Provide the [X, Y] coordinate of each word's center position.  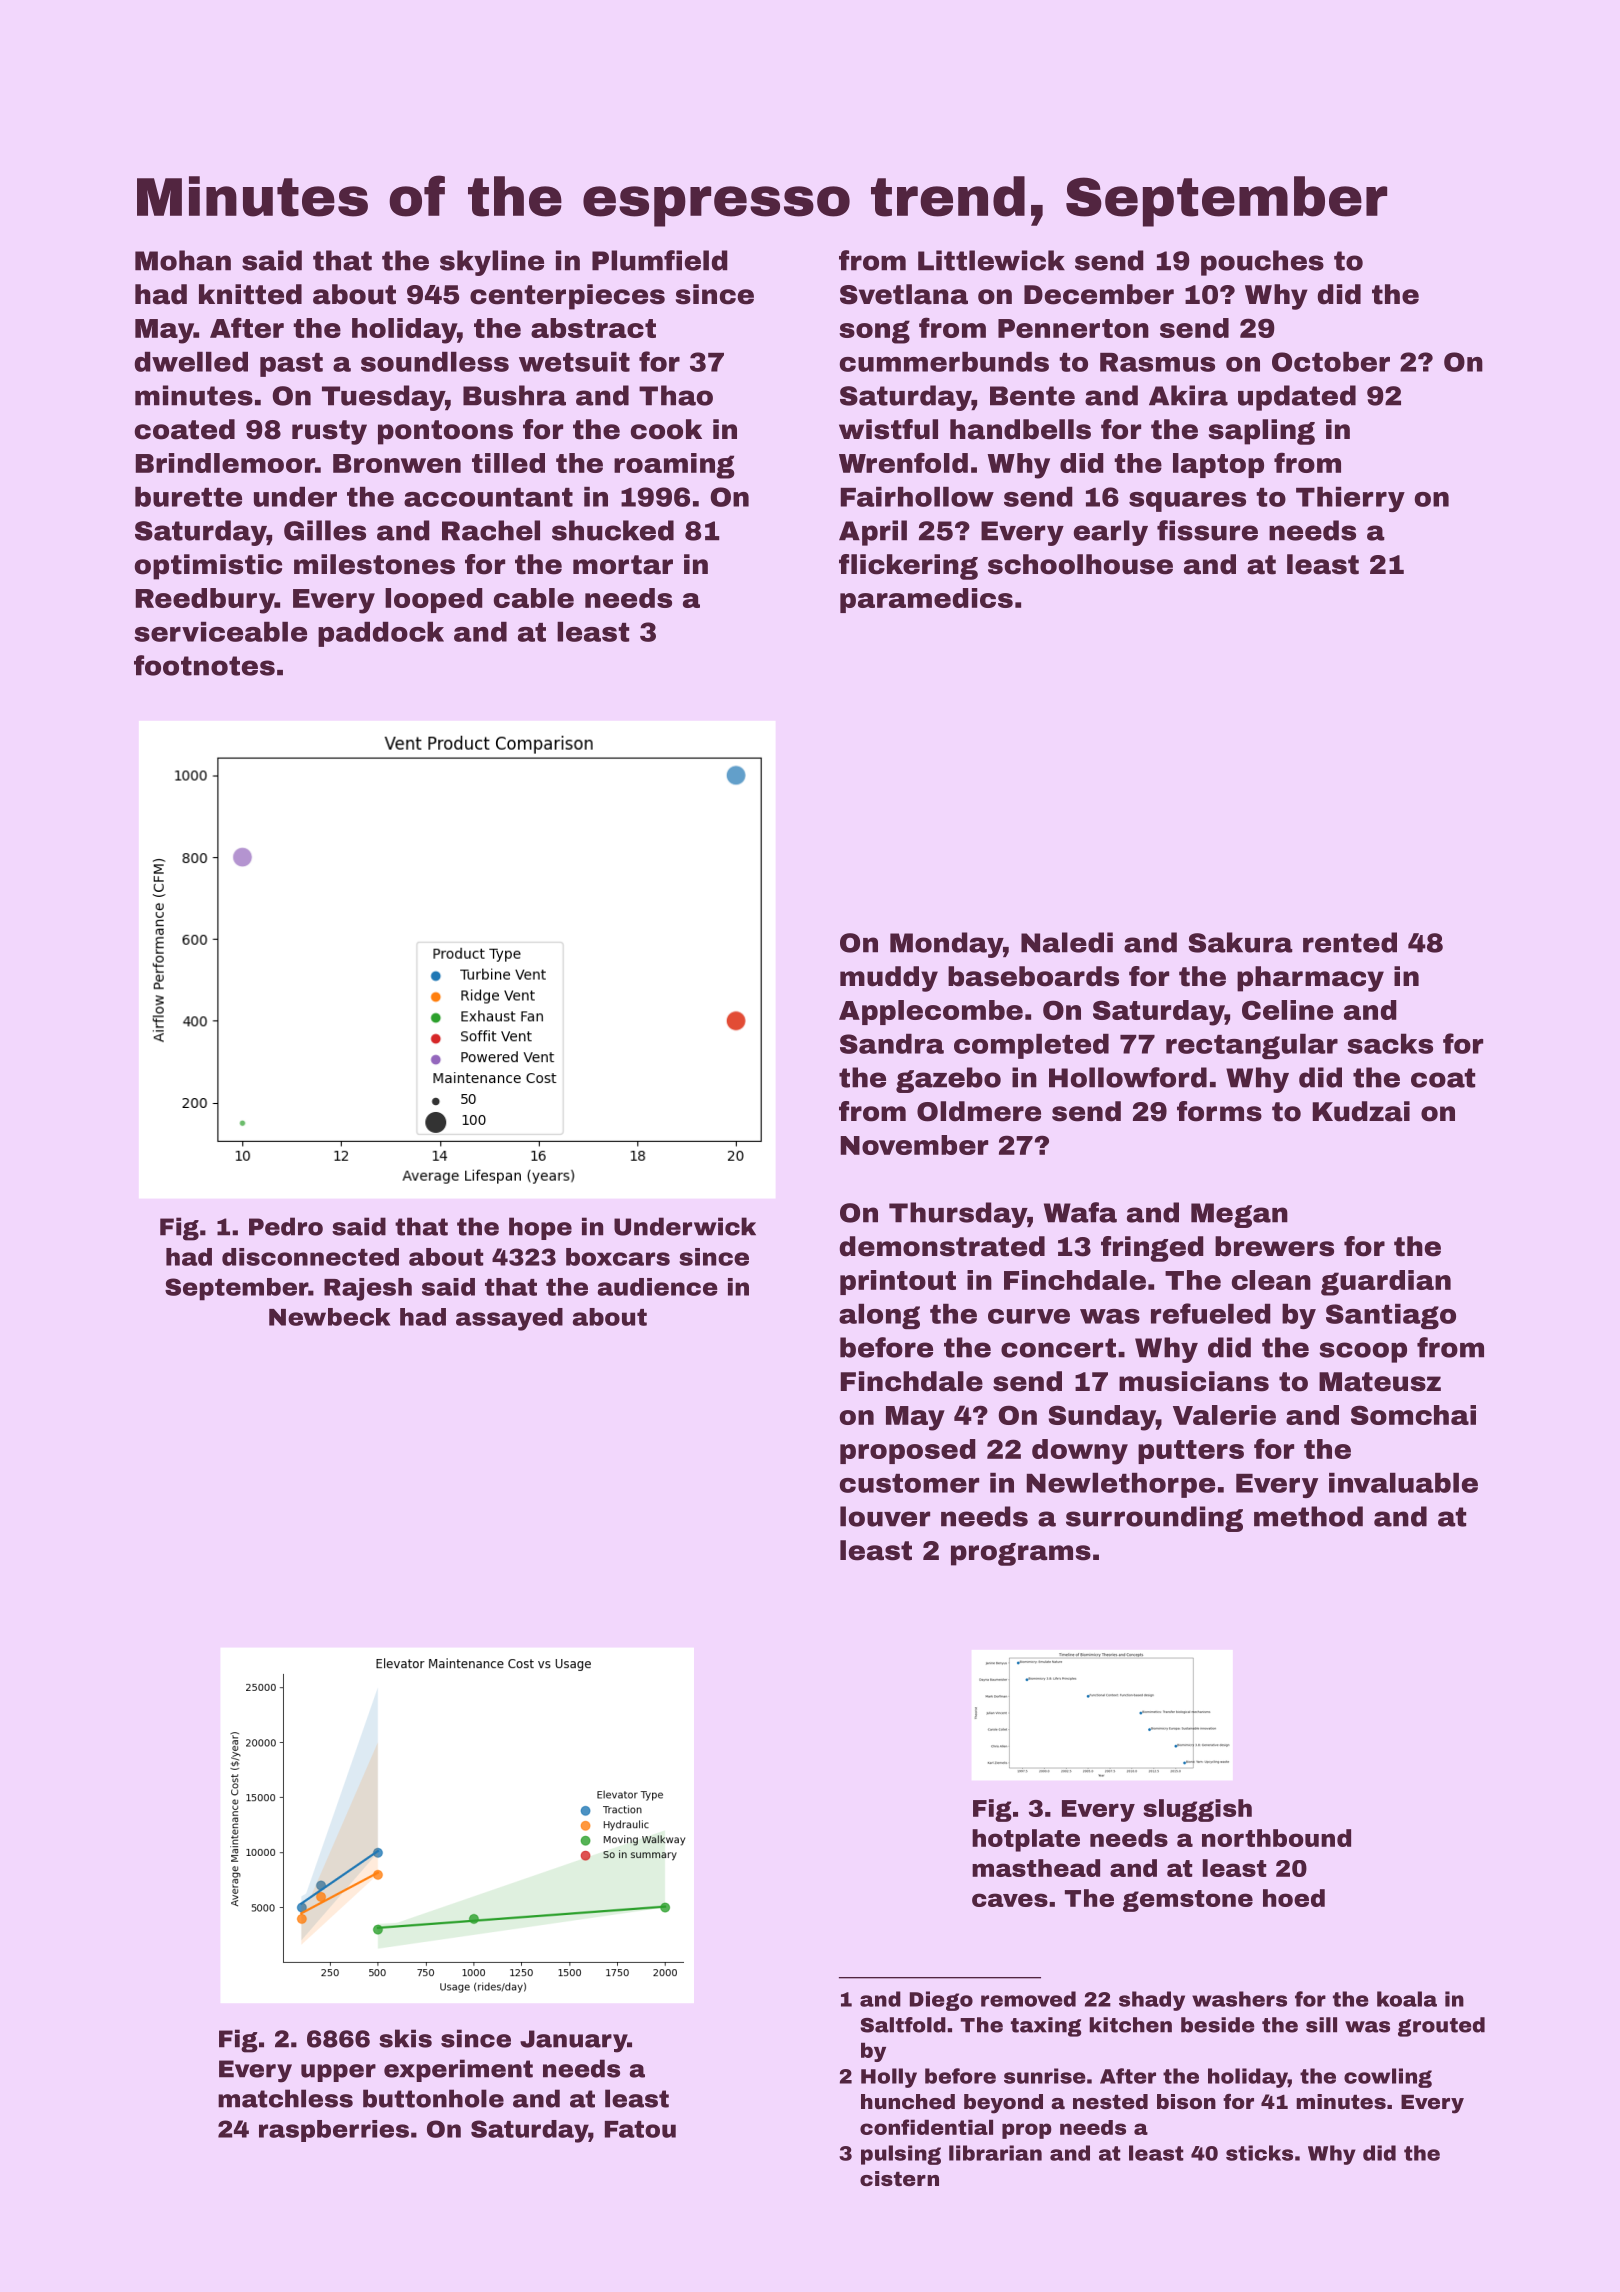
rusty [329, 432]
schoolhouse [1080, 564]
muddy [889, 979]
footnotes [204, 665]
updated [1297, 398]
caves [1010, 1900]
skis [405, 2038]
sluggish [1197, 1810]
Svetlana [904, 294]
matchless [285, 2098]
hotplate [1026, 1840]
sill [1321, 2025]
